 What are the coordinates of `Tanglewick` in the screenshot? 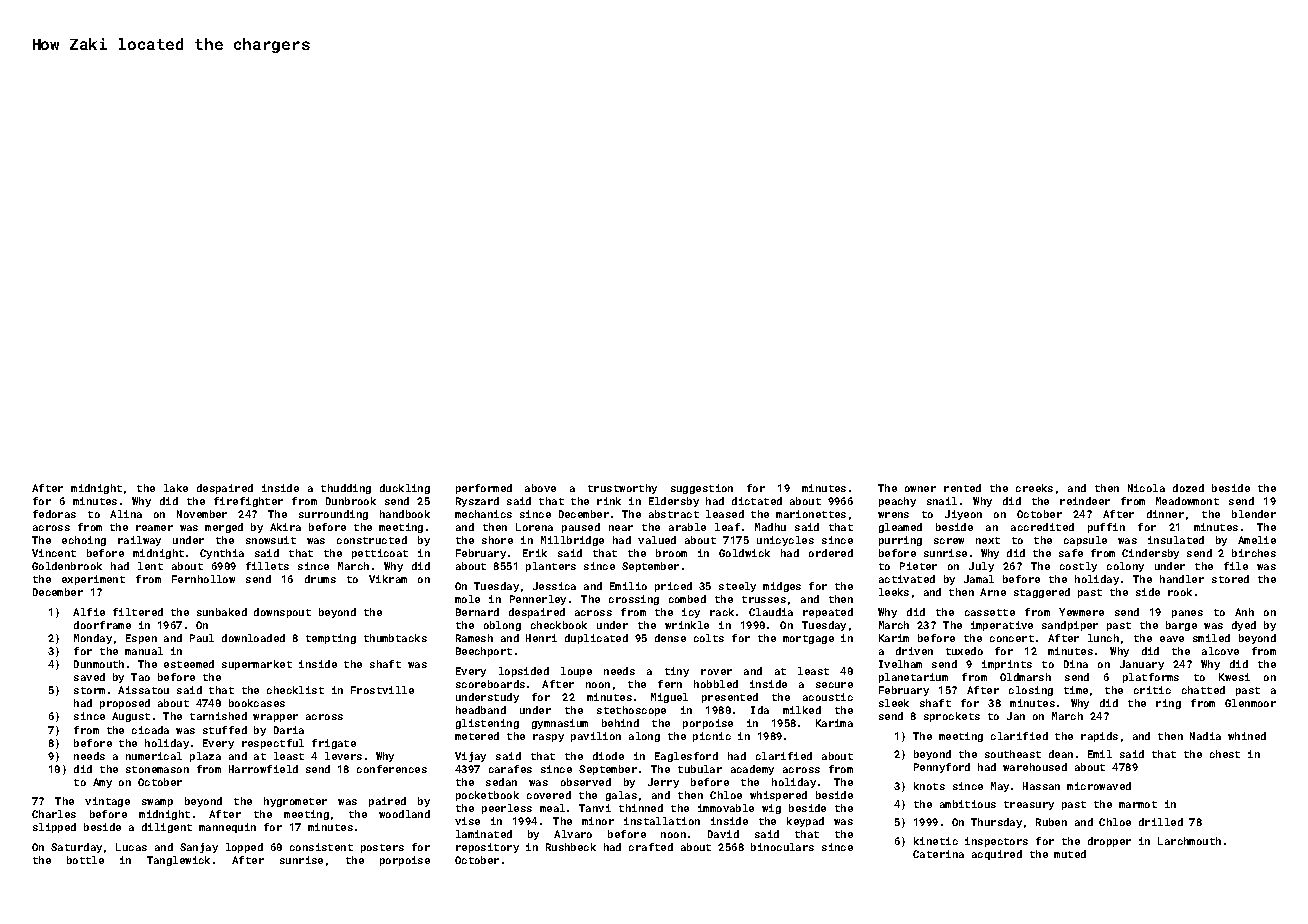 It's located at (178, 861).
